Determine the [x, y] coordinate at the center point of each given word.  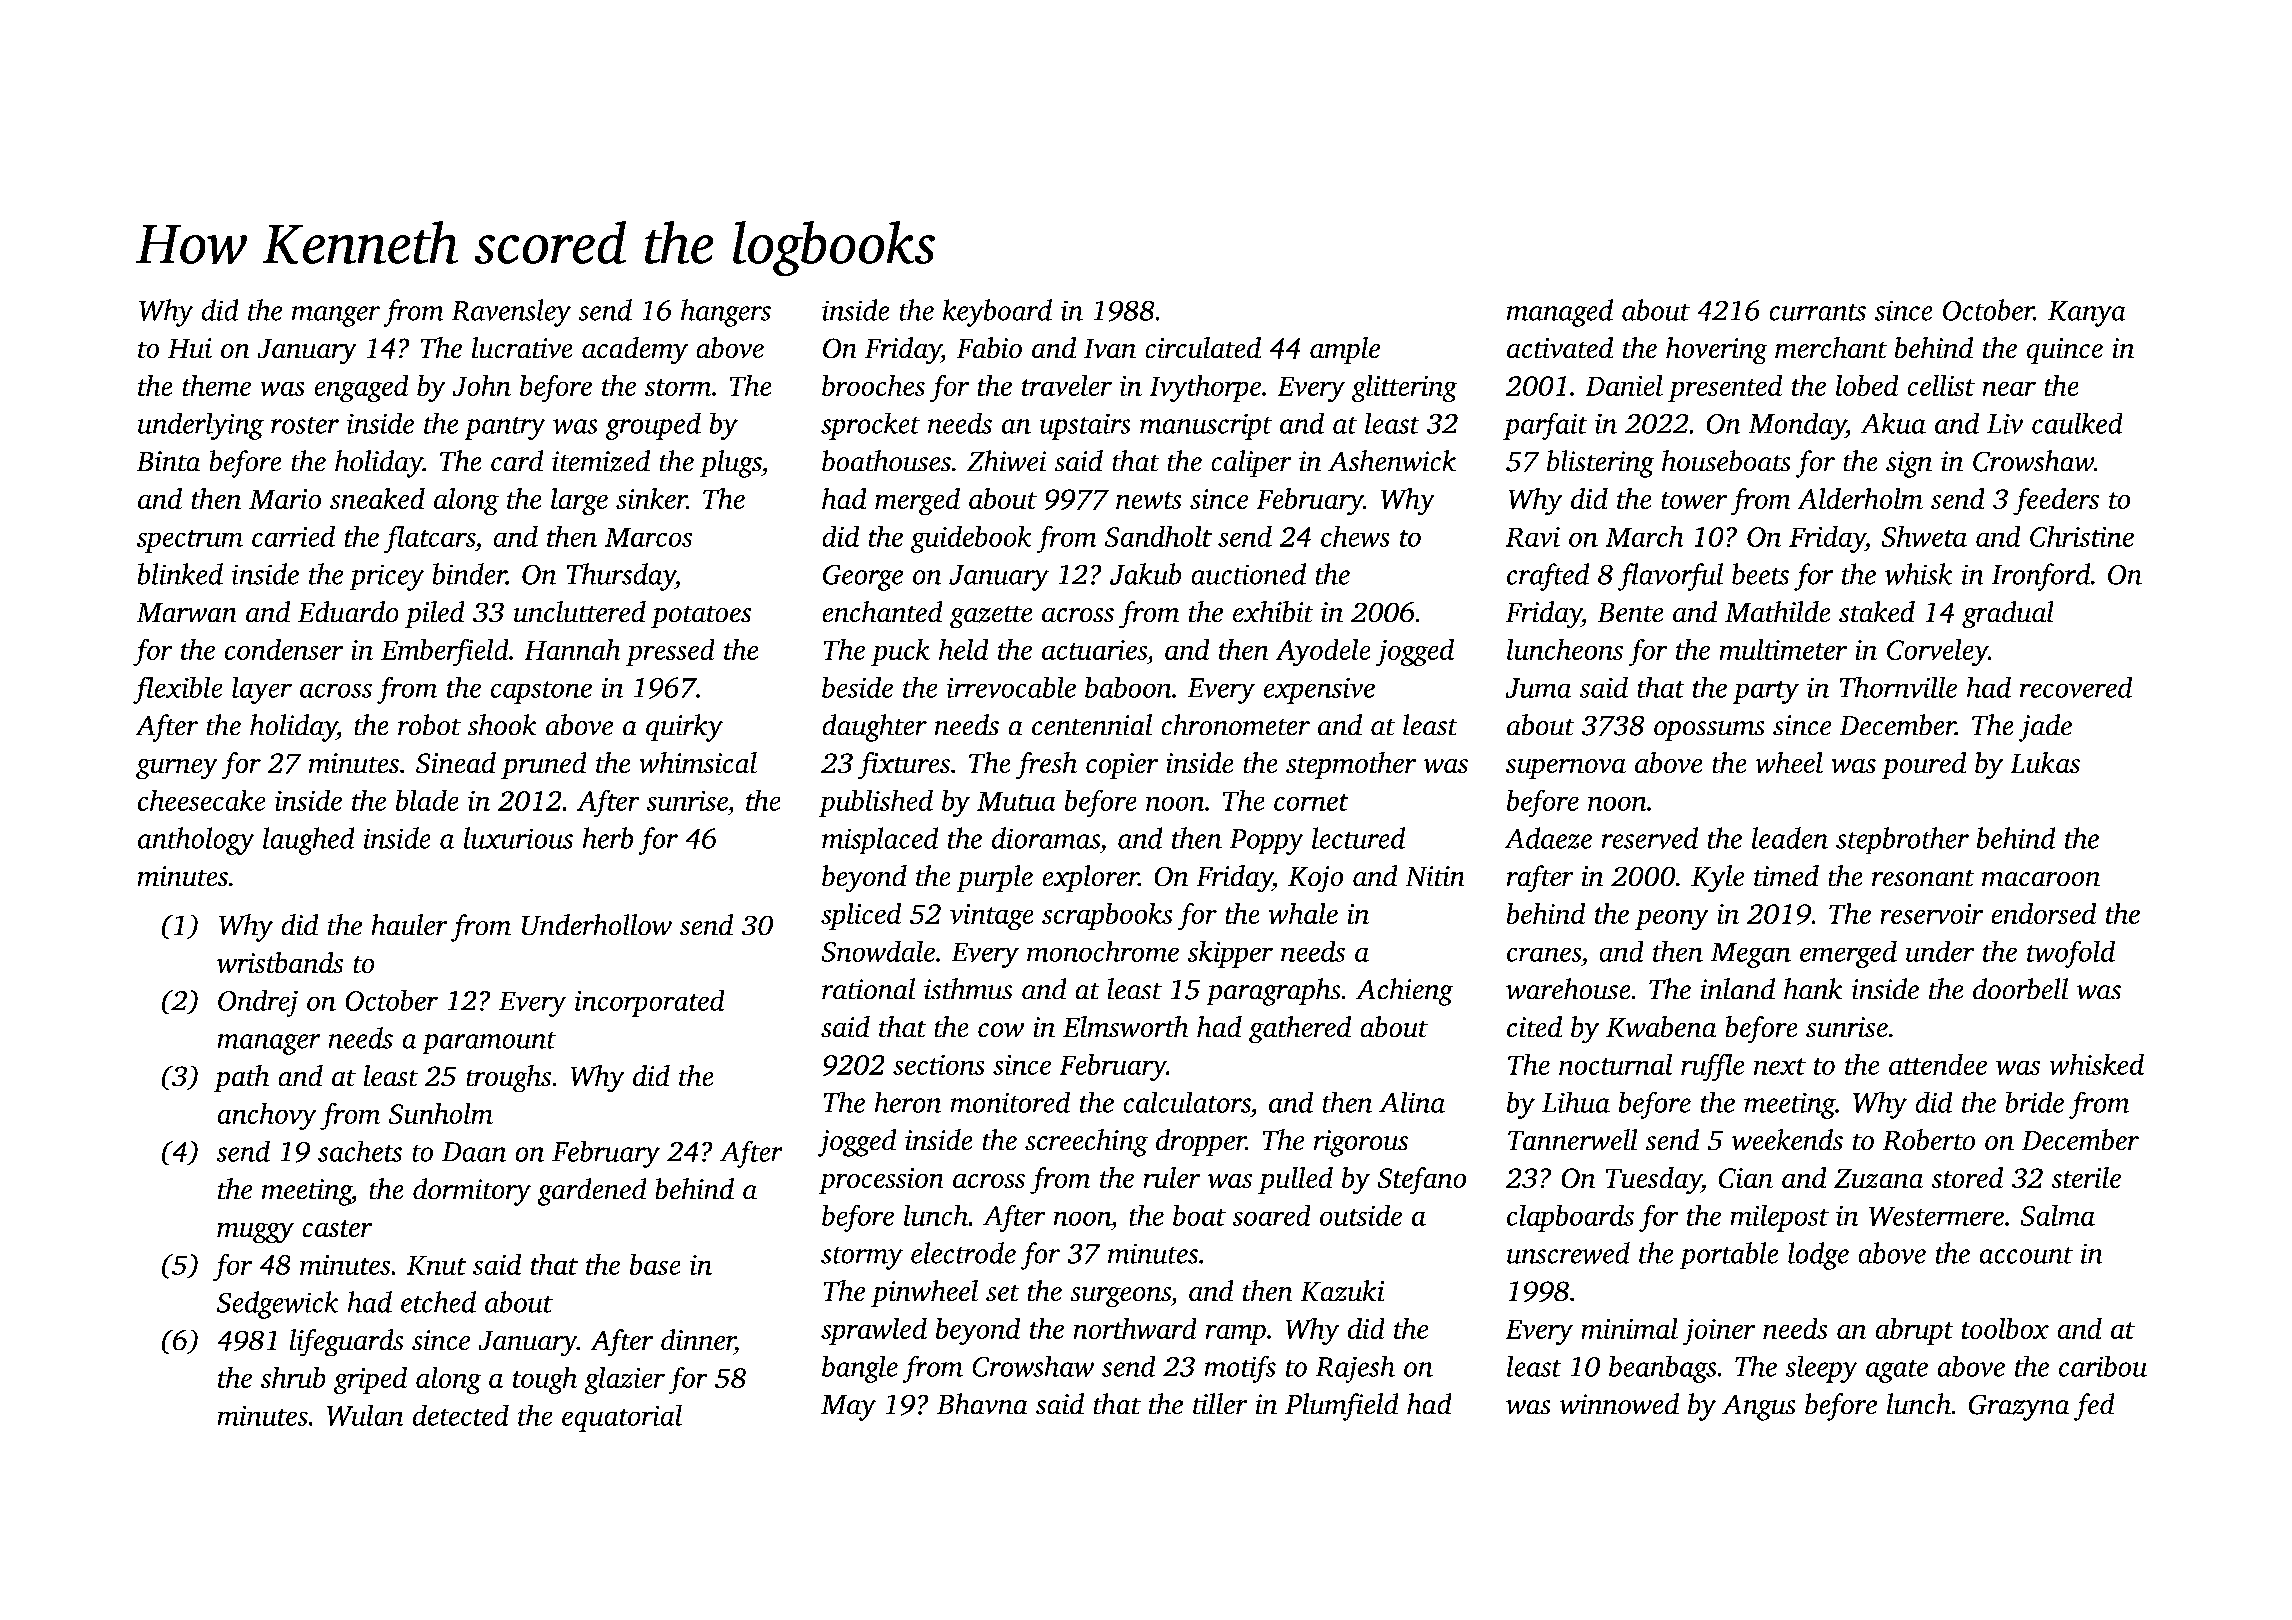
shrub [293, 1377]
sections [939, 1065]
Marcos [649, 537]
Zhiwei [1006, 461]
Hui [190, 348]
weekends [1787, 1140]
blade [427, 800]
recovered [2076, 687]
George [863, 577]
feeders [2056, 501]
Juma [1538, 688]
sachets [360, 1151]
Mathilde [1778, 612]
